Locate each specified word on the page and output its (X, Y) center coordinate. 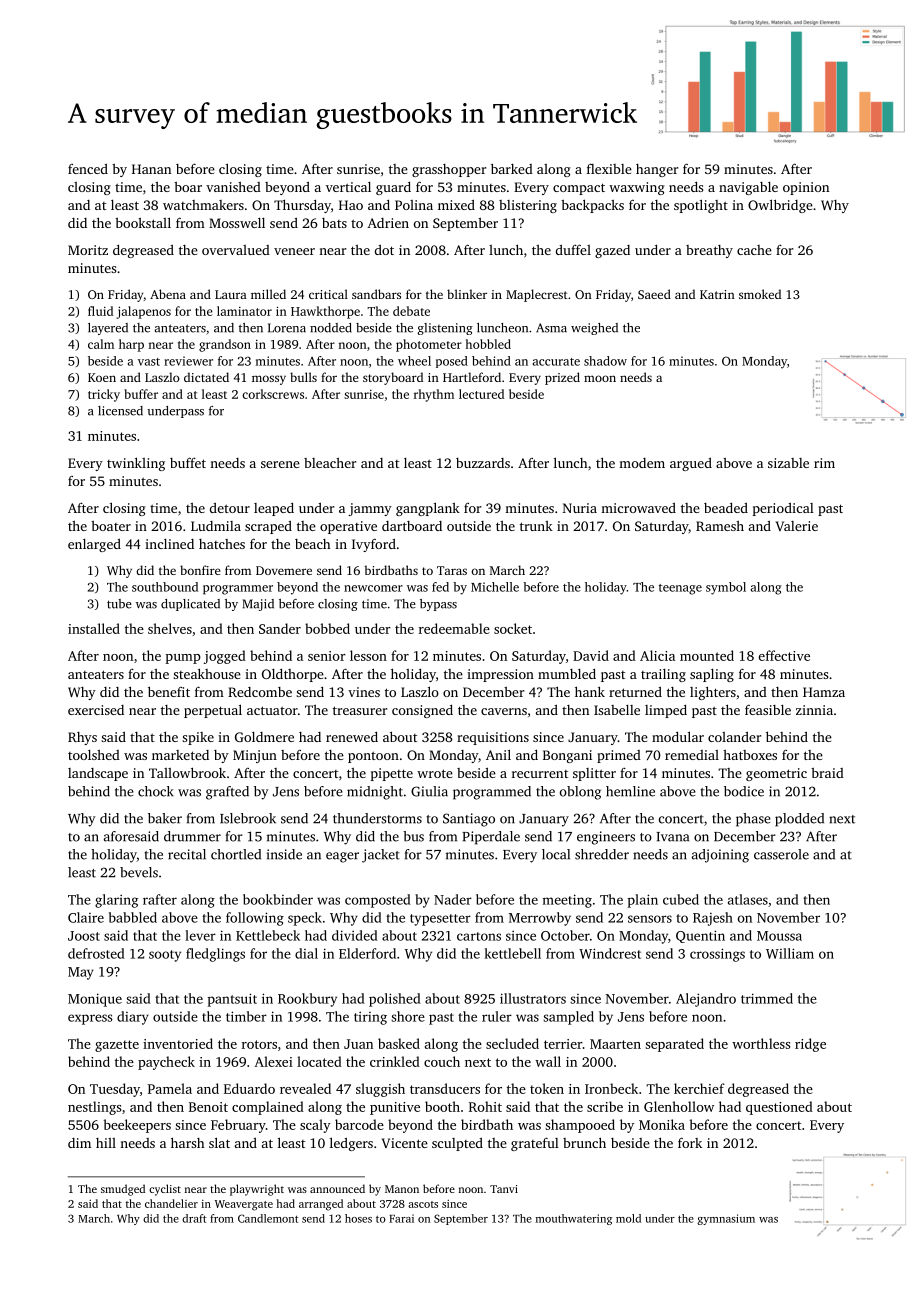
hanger (657, 170)
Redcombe (260, 692)
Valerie (797, 526)
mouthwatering (574, 1219)
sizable (788, 463)
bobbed (327, 628)
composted (378, 901)
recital (187, 854)
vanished (233, 187)
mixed (456, 205)
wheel (414, 361)
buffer (141, 394)
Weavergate (244, 1205)
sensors (650, 919)
